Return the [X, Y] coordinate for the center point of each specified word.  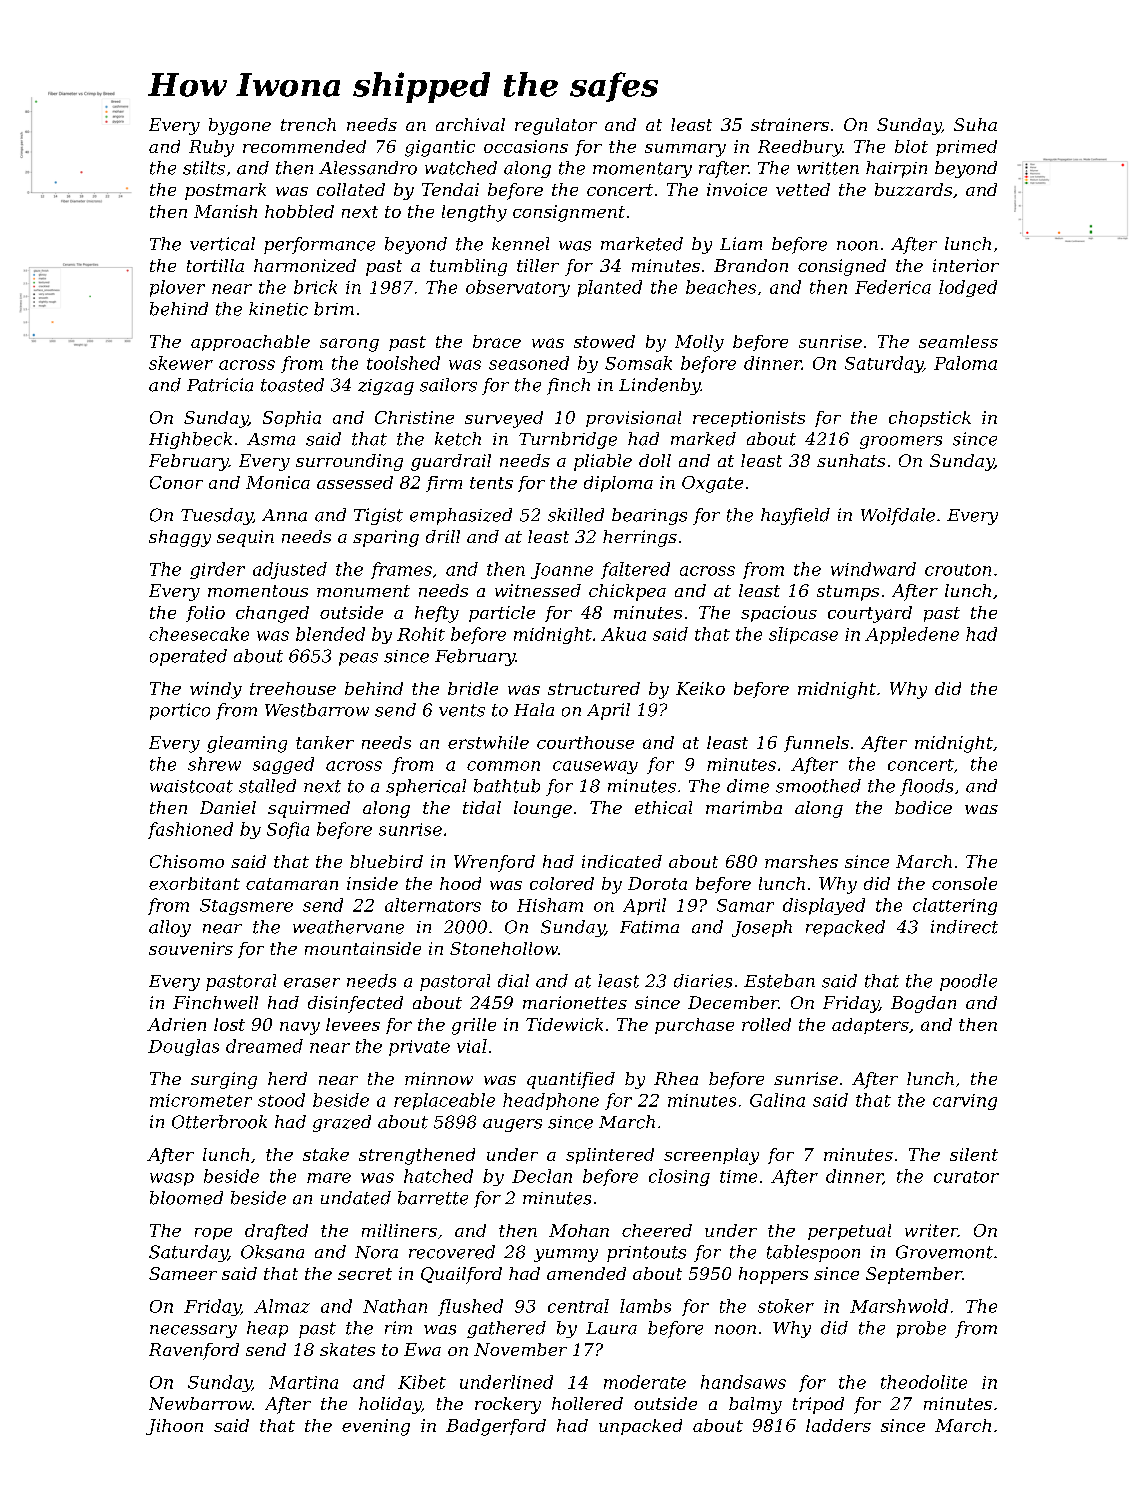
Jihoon [174, 1427]
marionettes [575, 1002]
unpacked [640, 1427]
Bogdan [923, 1004]
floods [926, 787]
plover [177, 288]
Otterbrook [219, 1122]
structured [594, 688]
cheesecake [199, 634]
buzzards [913, 189]
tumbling [468, 267]
